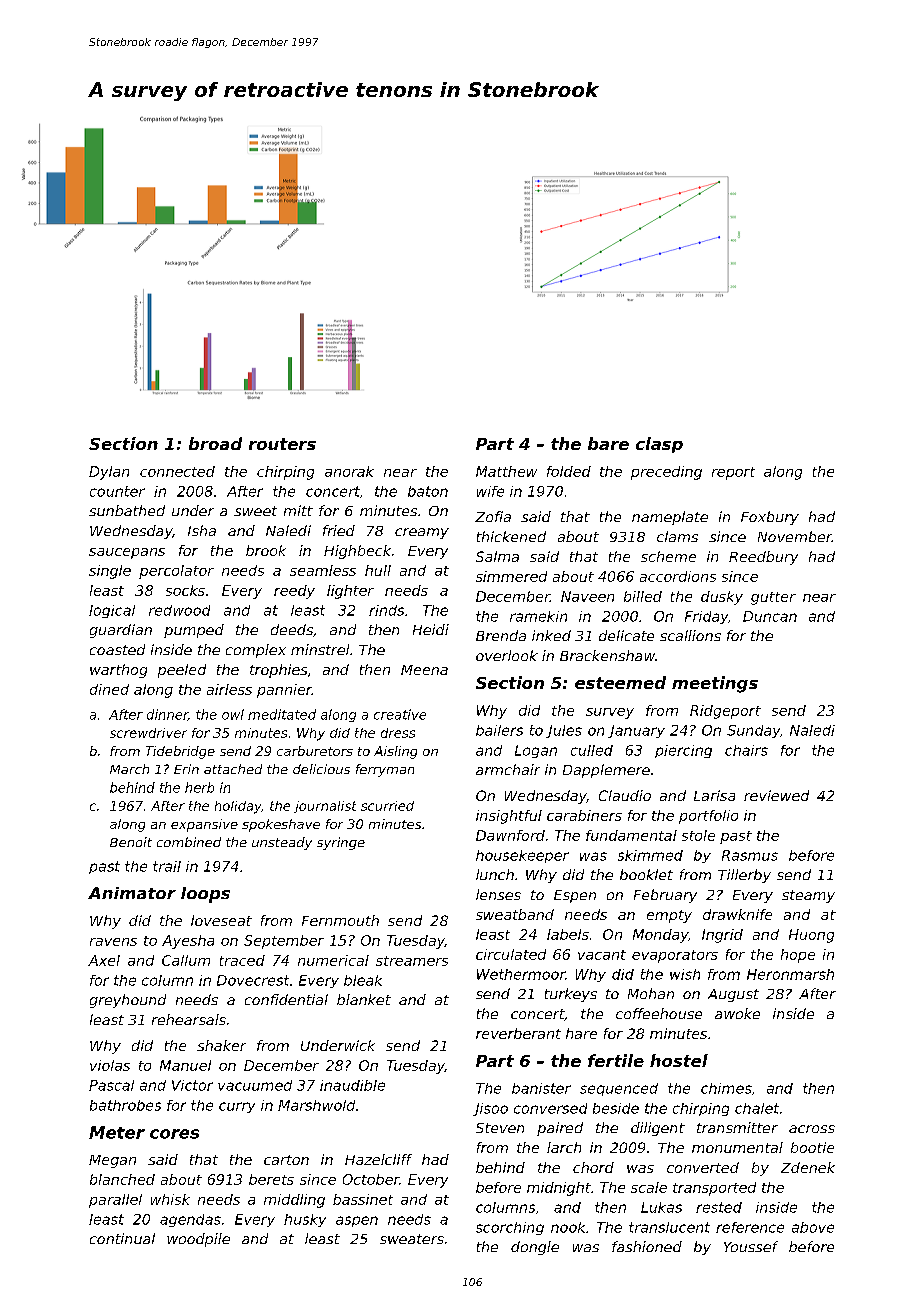 The width and height of the image is (924, 1308). Describe the element at coordinates (167, 715) in the image. I see `dinner` at that location.
